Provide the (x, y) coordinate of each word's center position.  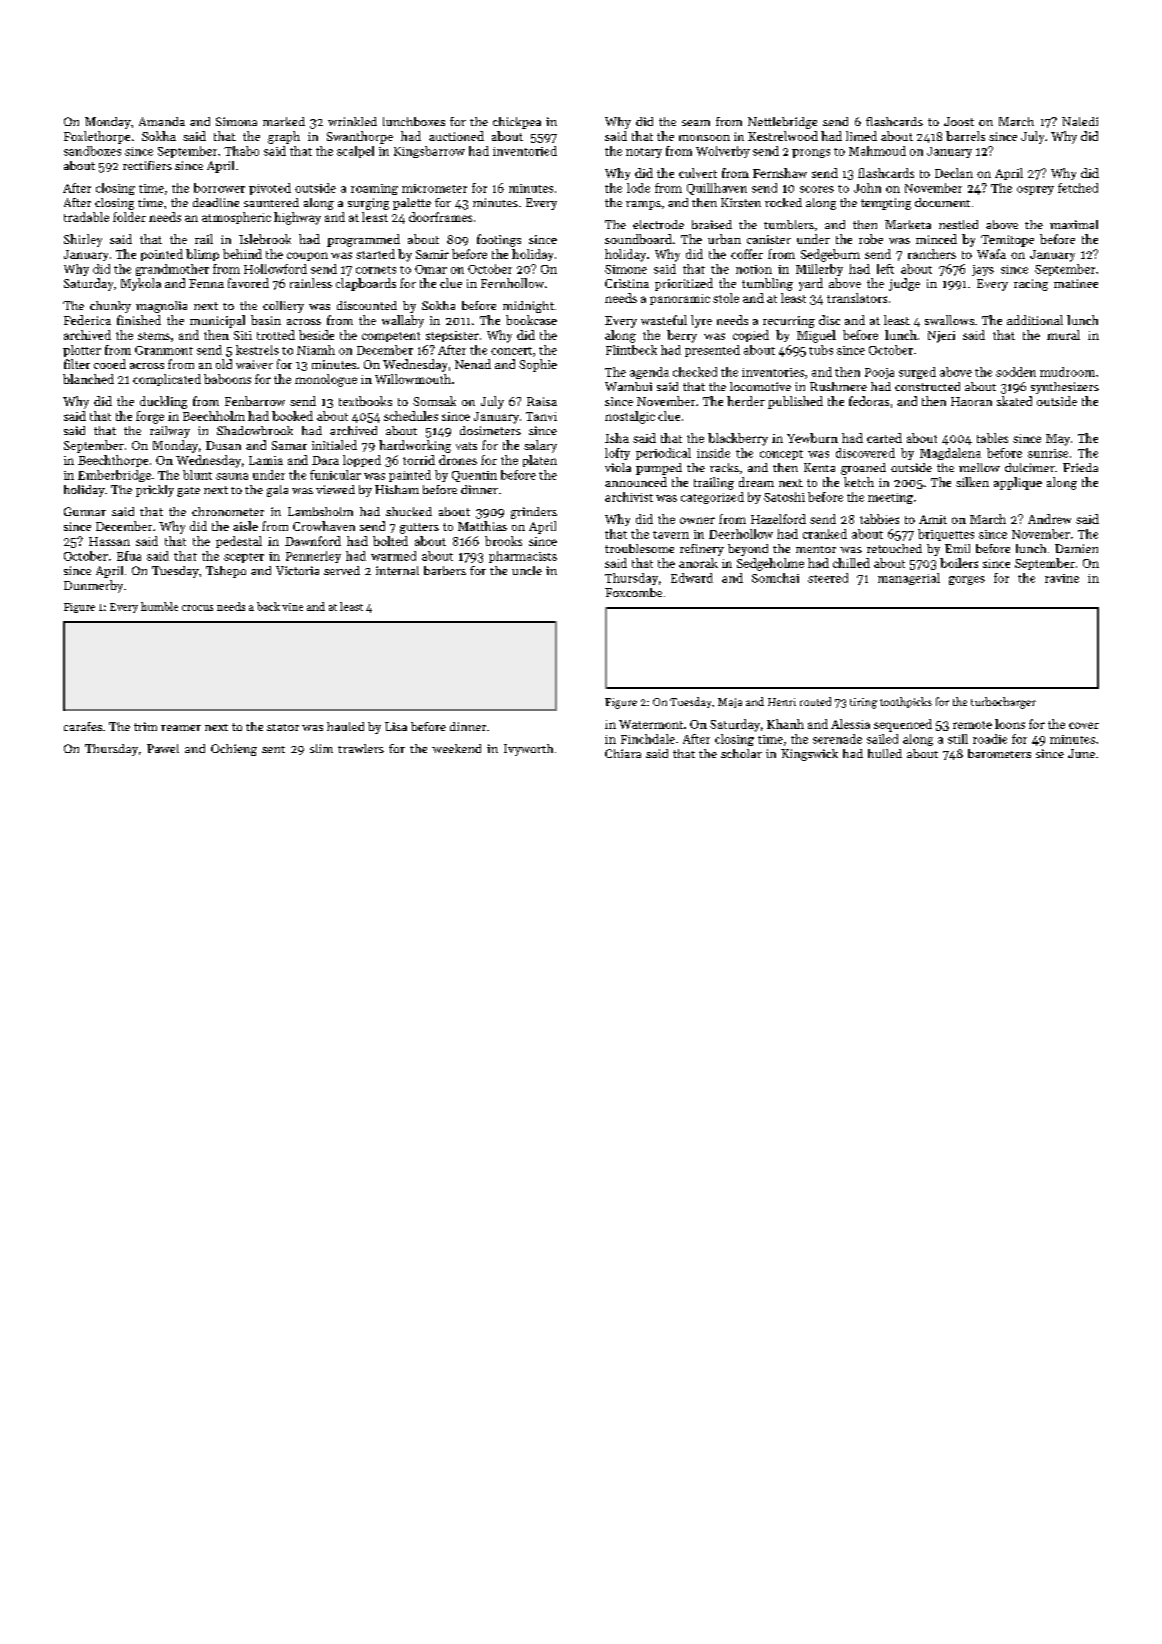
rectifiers (147, 165)
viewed (335, 489)
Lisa (396, 726)
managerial (909, 579)
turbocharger (1003, 703)
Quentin (474, 476)
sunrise (1048, 453)
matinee (1076, 283)
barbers (445, 570)
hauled (345, 726)
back (268, 606)
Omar (431, 269)
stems (154, 336)
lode (638, 188)
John (867, 188)
